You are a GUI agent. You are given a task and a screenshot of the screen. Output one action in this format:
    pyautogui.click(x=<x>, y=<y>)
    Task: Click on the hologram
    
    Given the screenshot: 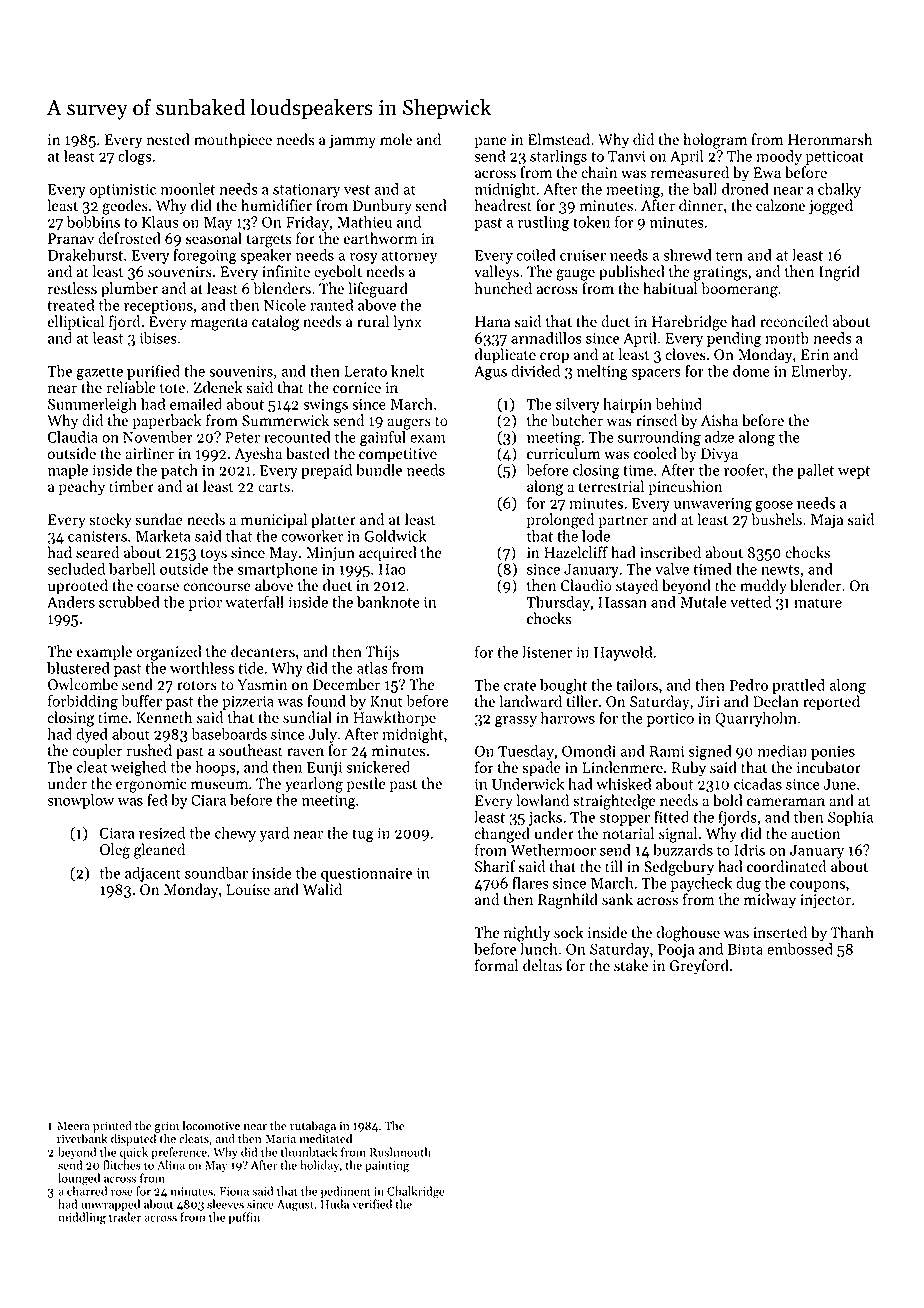 What is the action you would take?
    pyautogui.click(x=715, y=141)
